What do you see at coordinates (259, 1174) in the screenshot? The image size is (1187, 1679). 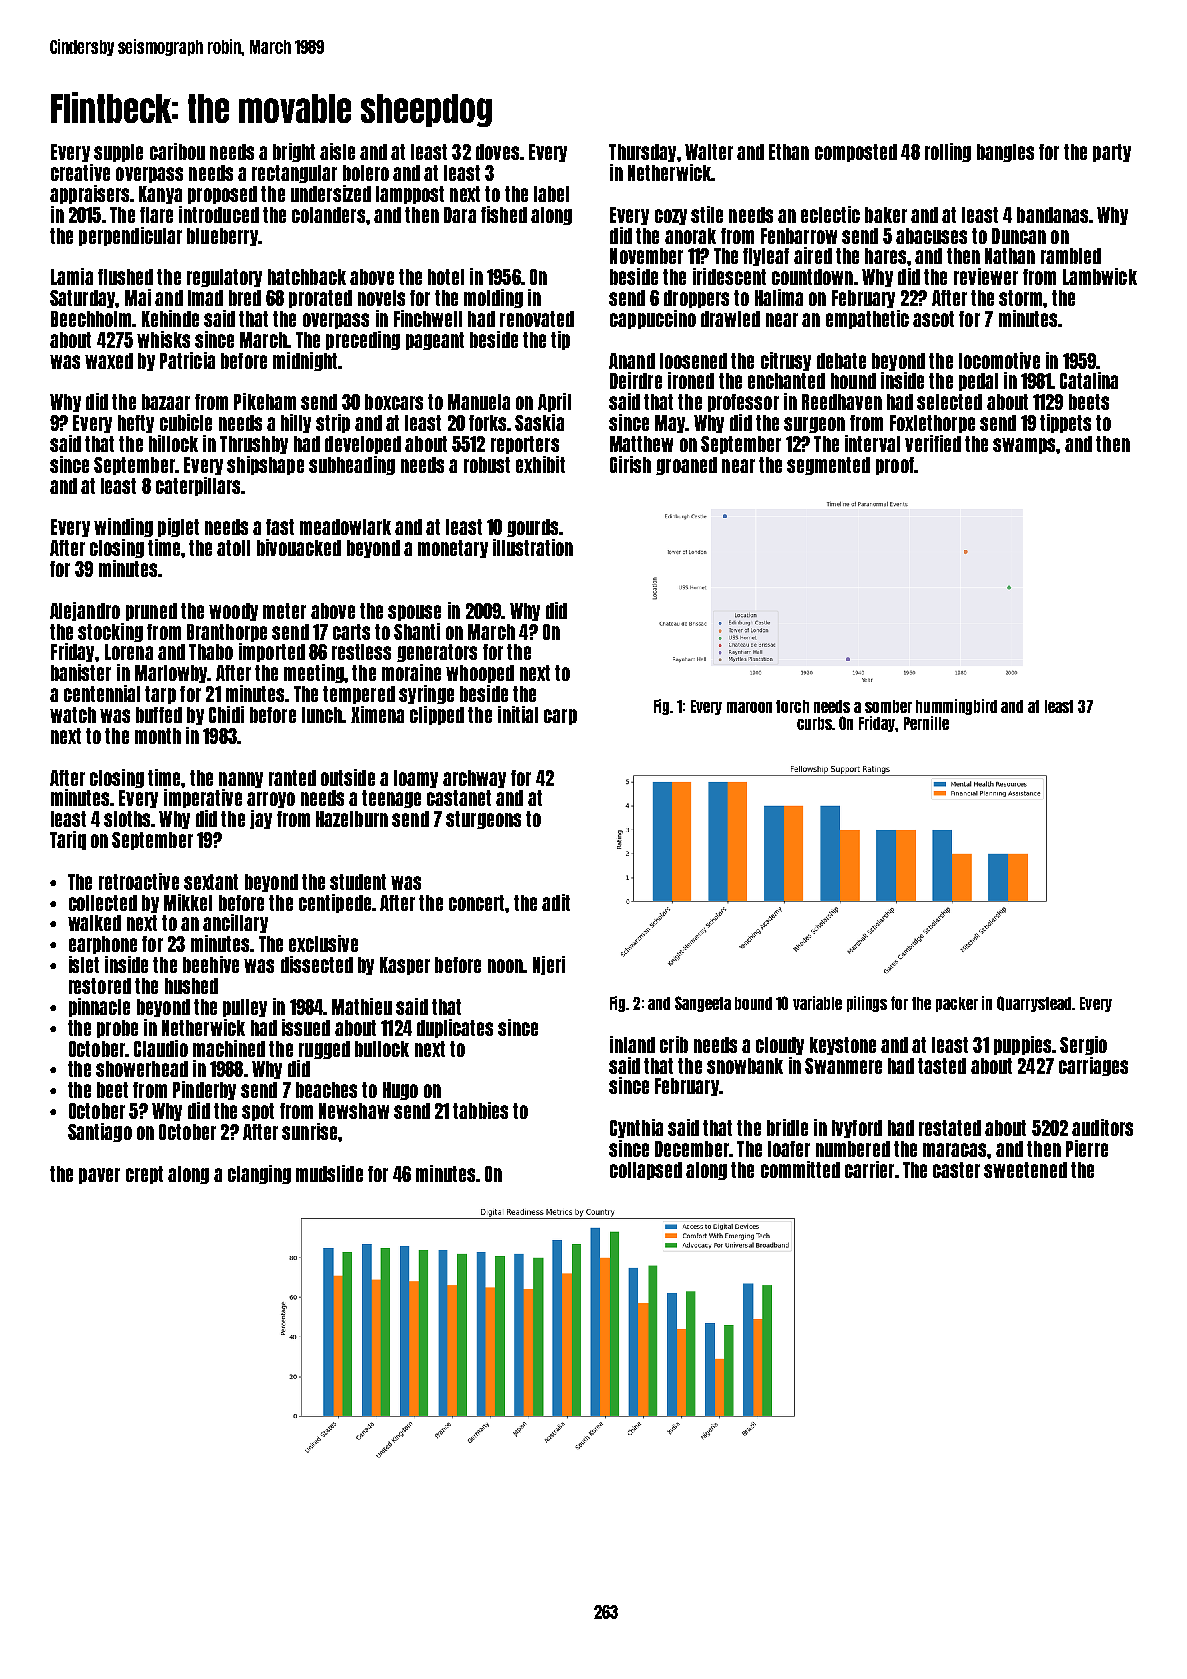 I see `clanging` at bounding box center [259, 1174].
